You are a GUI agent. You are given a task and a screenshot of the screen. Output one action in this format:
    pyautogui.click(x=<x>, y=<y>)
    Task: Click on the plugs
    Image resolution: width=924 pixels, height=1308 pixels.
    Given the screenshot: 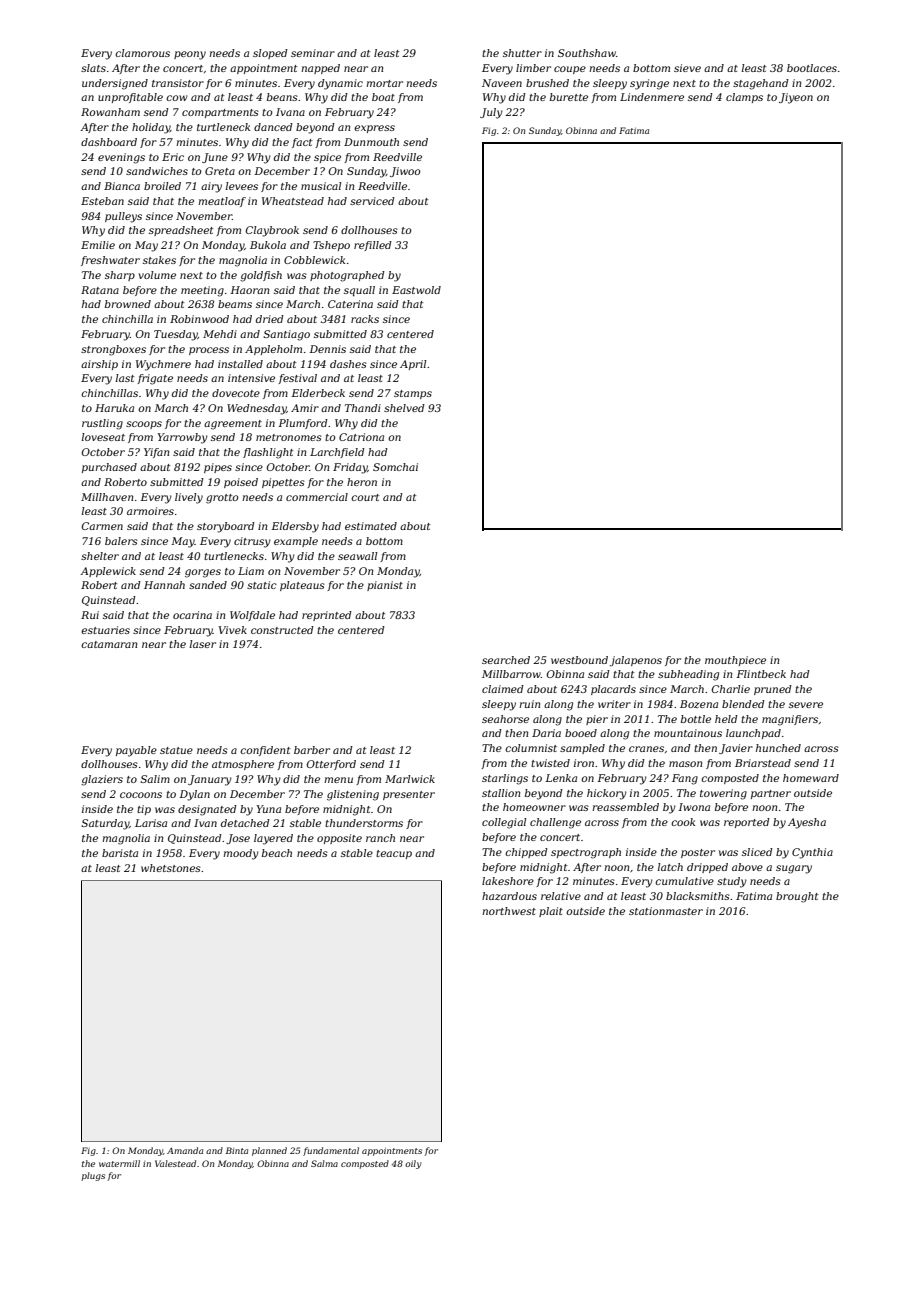 What is the action you would take?
    pyautogui.click(x=93, y=1176)
